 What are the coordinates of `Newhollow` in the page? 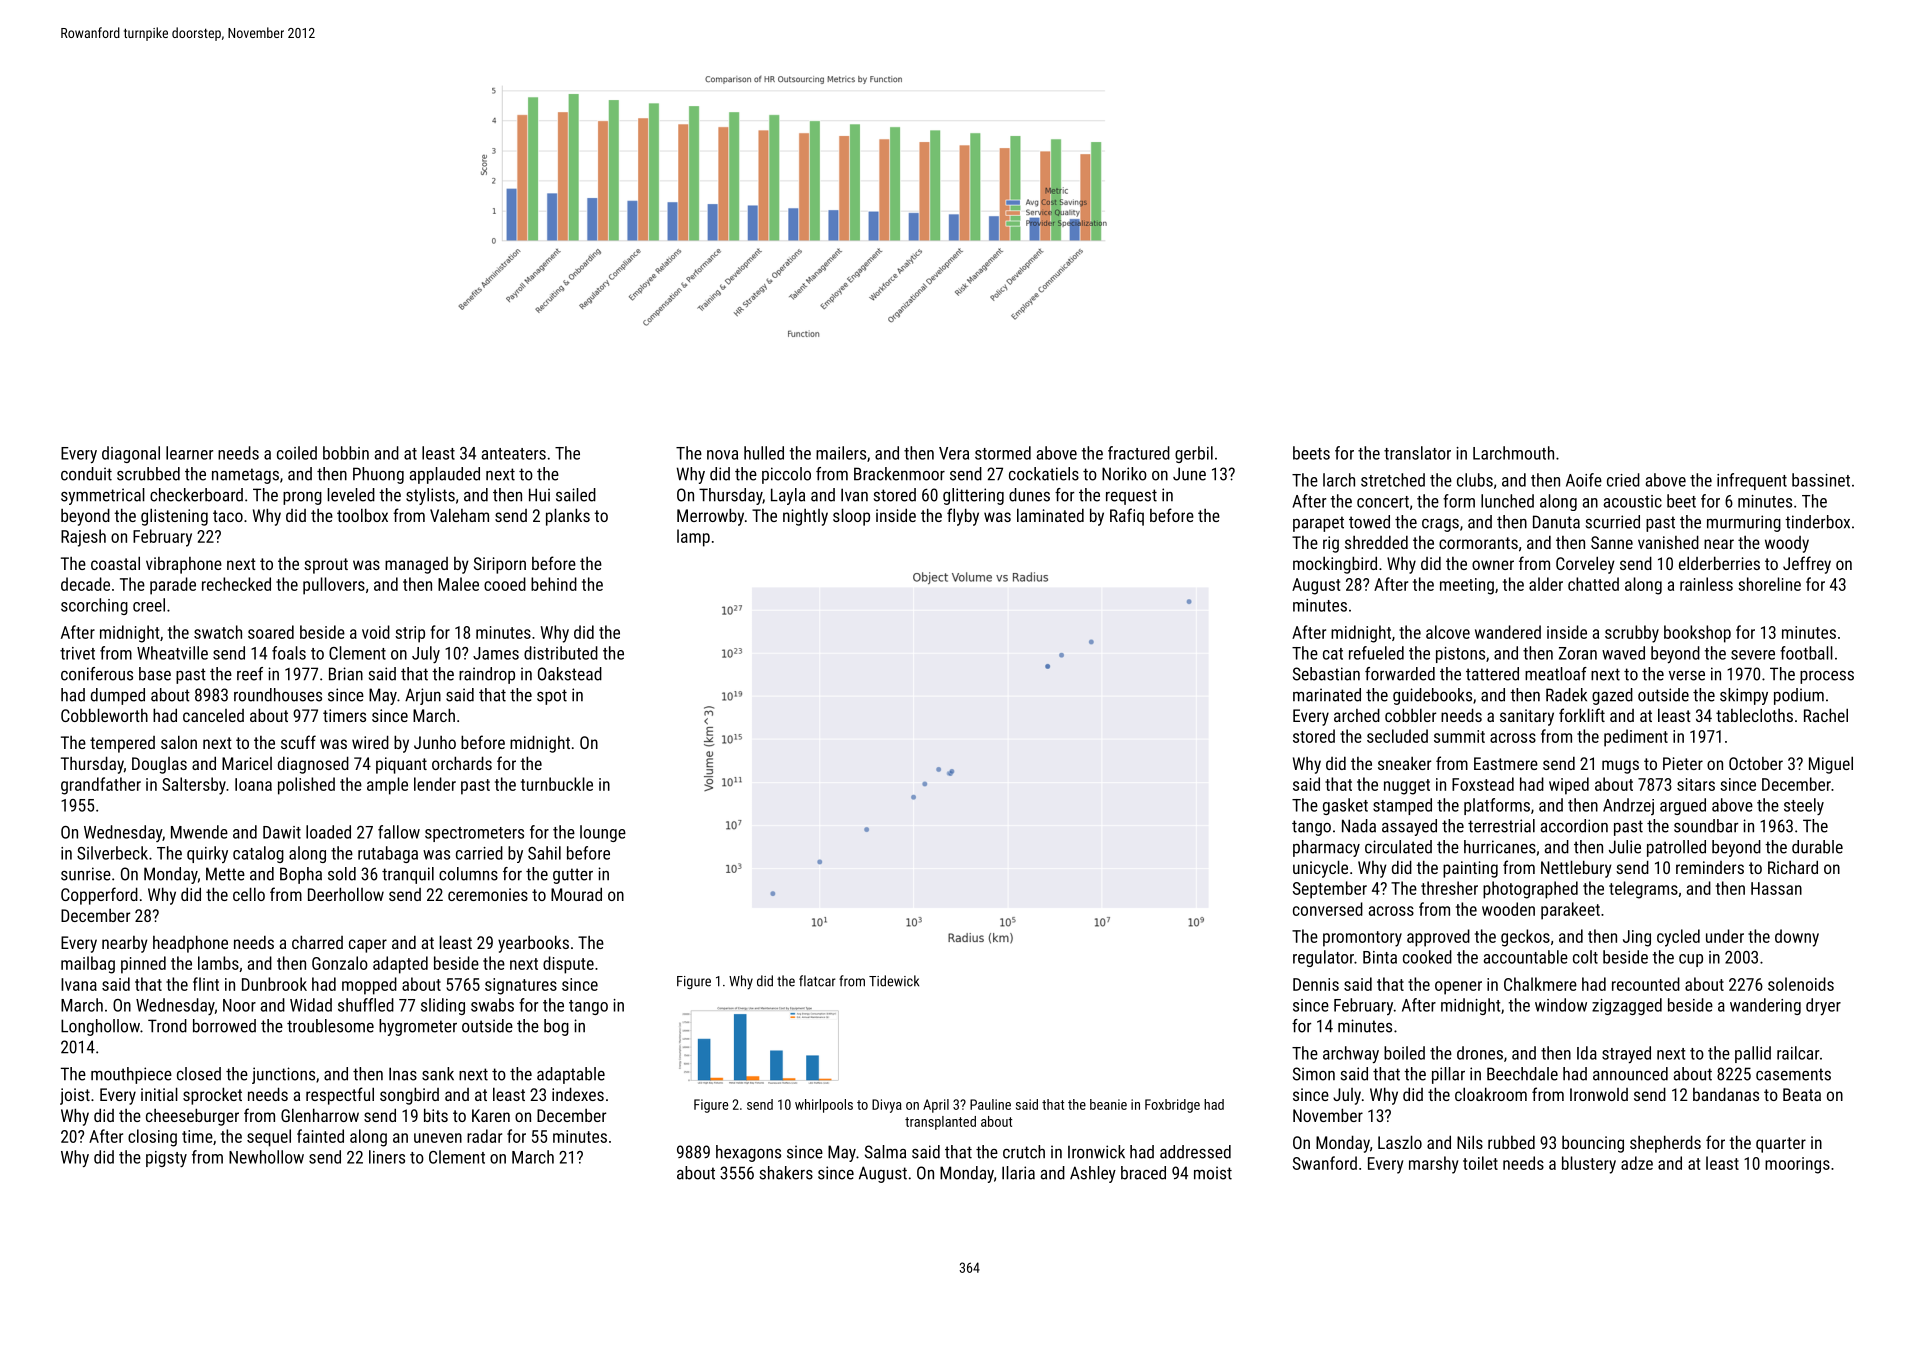 It's located at (266, 1157).
